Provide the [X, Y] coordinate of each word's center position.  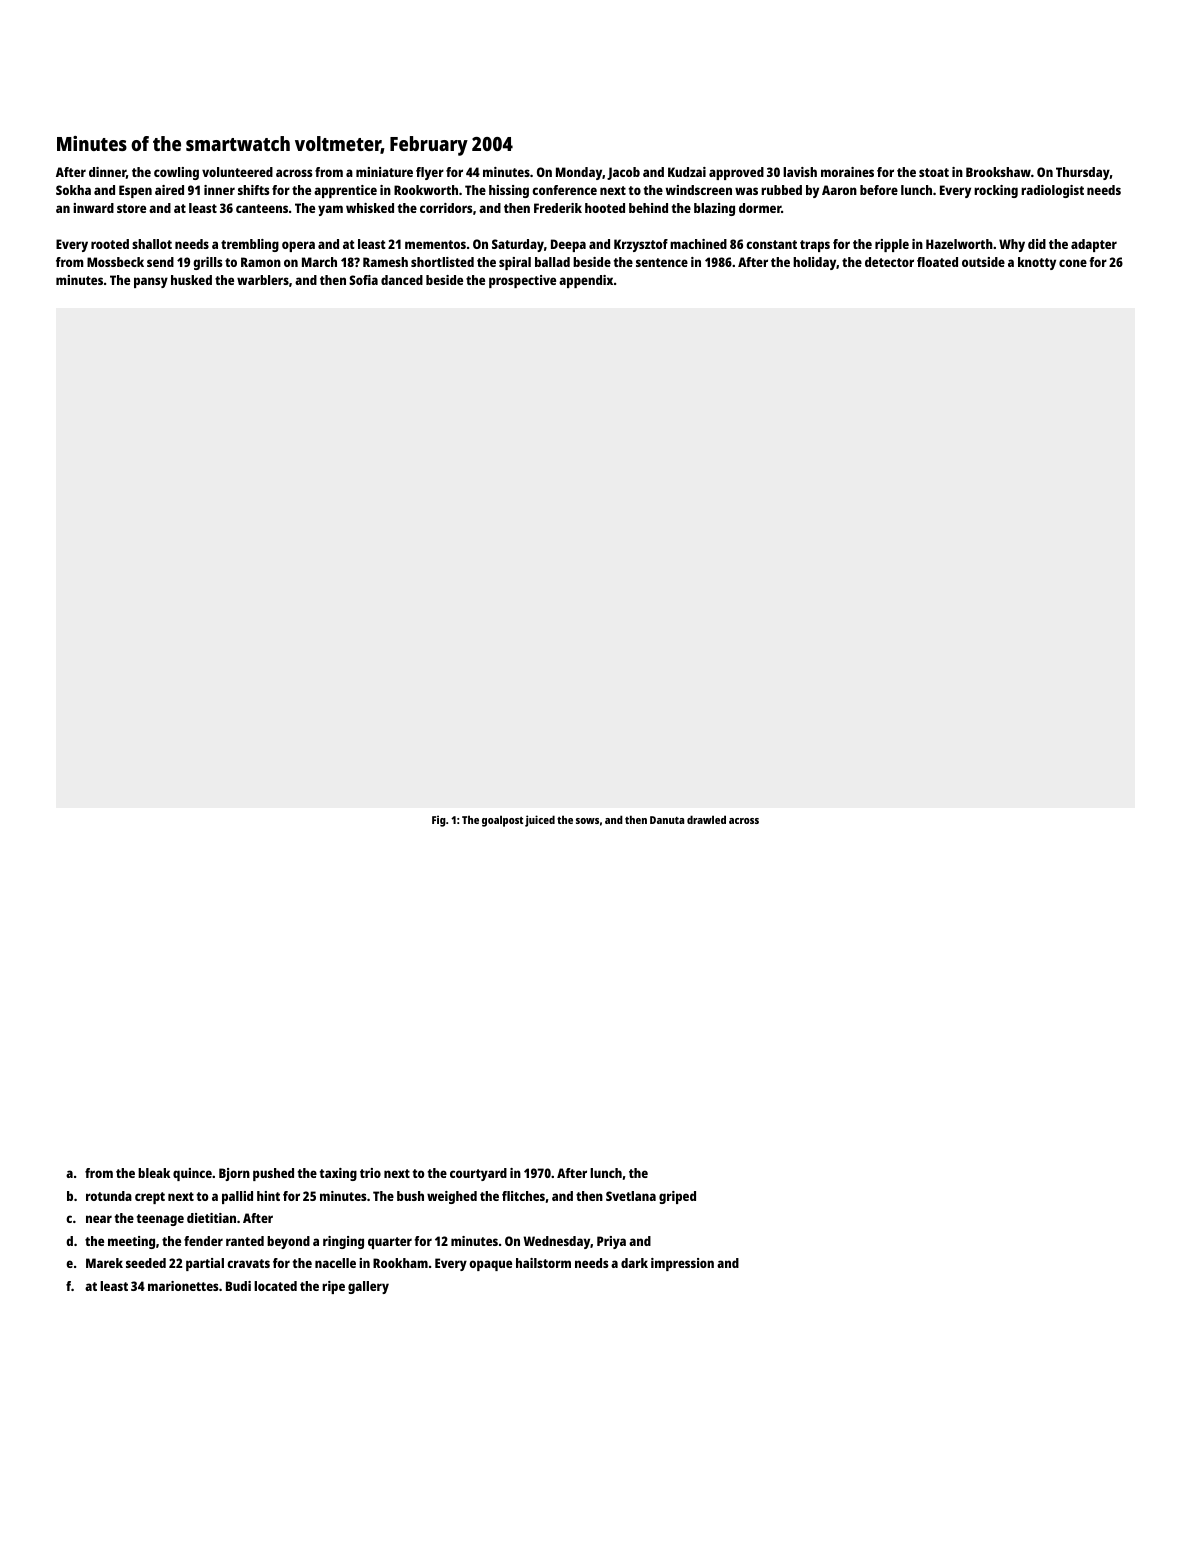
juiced [540, 821]
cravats [248, 1263]
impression [682, 1264]
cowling [176, 173]
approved [736, 173]
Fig [439, 821]
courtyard [478, 1174]
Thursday [1083, 173]
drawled [706, 819]
